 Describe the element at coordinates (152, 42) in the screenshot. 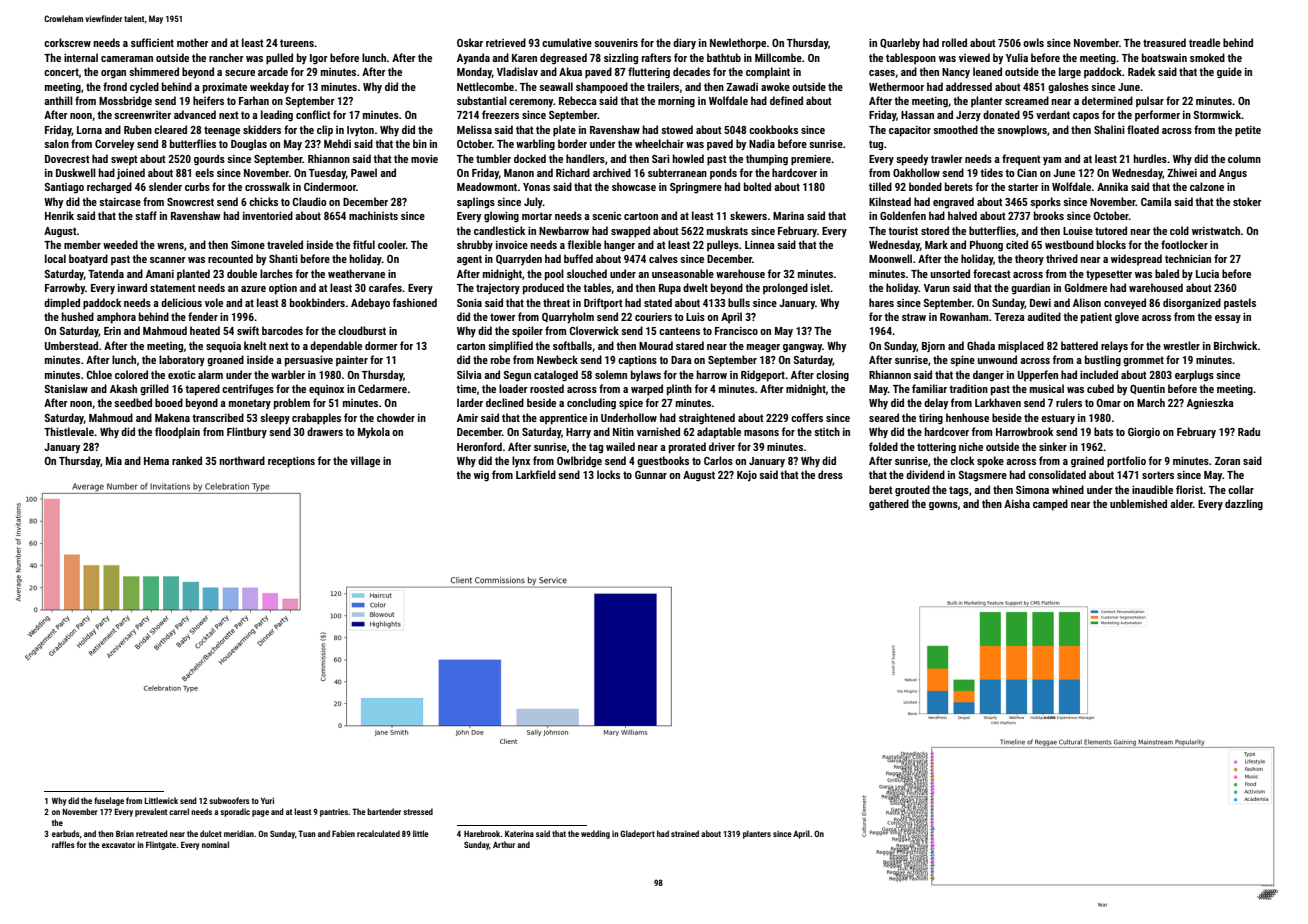

I see `sufficient` at that location.
